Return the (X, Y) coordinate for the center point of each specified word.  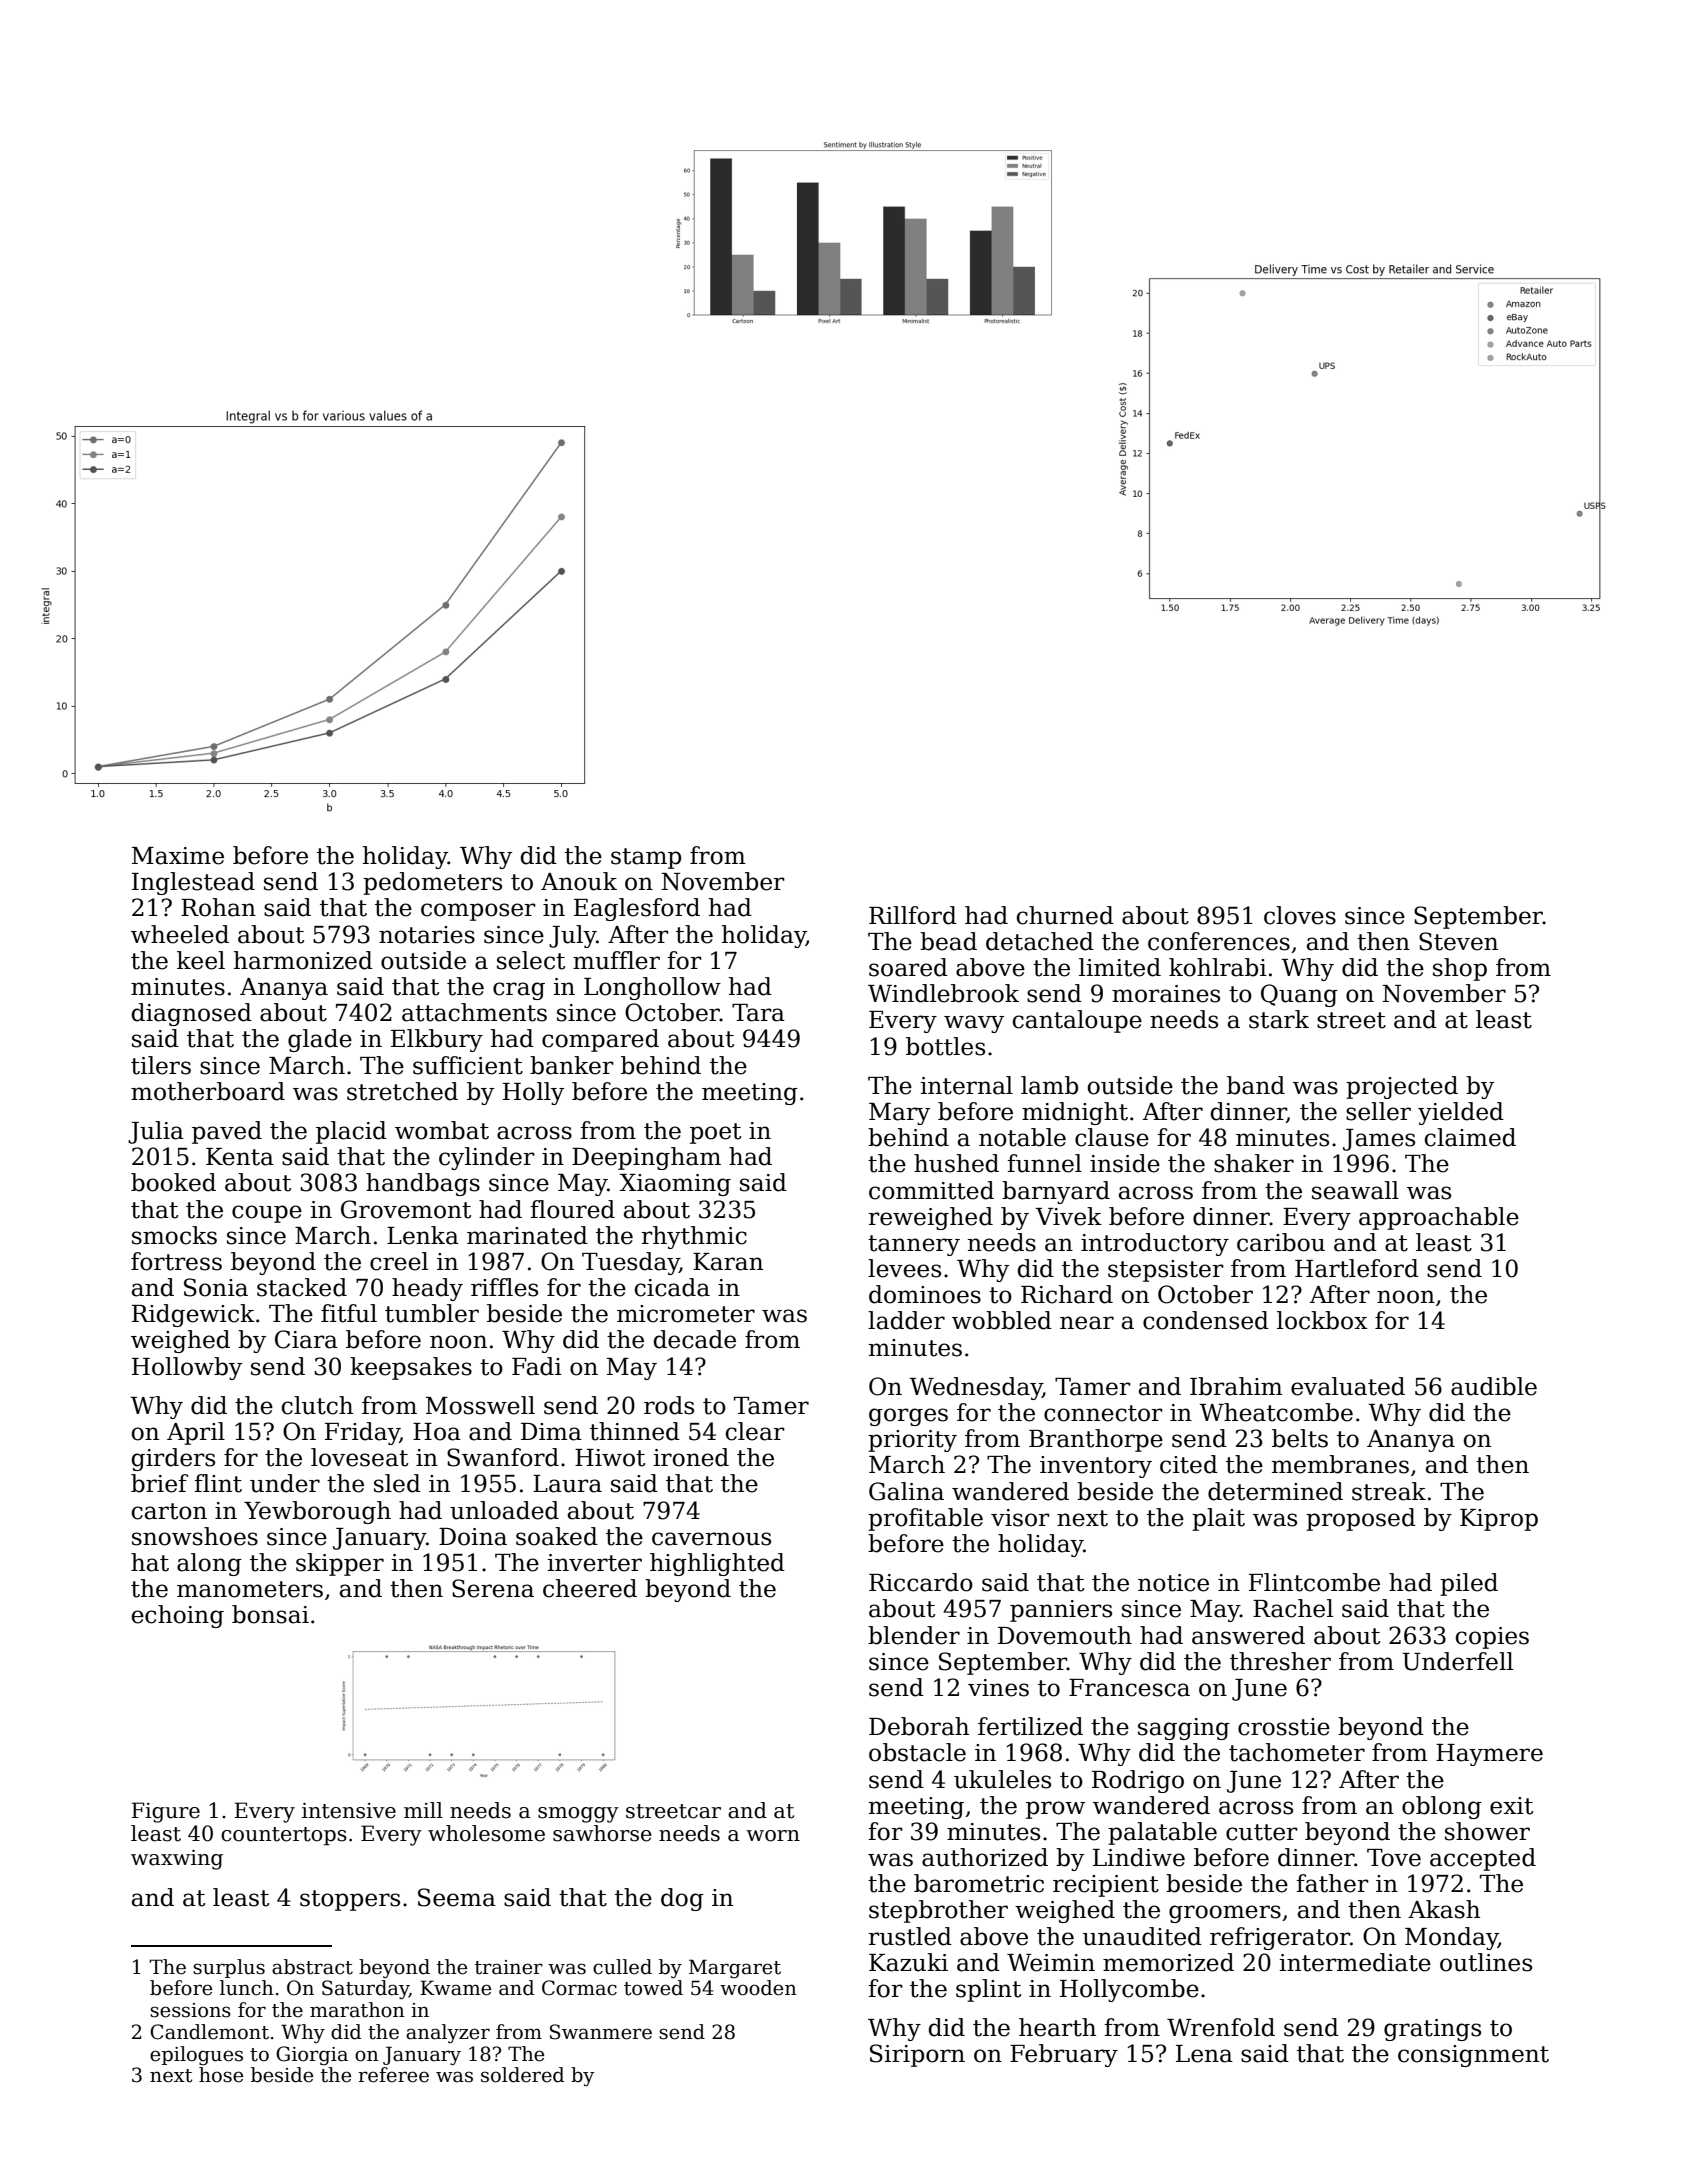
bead (948, 941)
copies (1492, 1638)
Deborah (919, 1726)
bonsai (270, 1614)
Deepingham (646, 1158)
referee (393, 2075)
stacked (302, 1287)
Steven (1458, 941)
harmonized (303, 960)
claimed (1470, 1137)
